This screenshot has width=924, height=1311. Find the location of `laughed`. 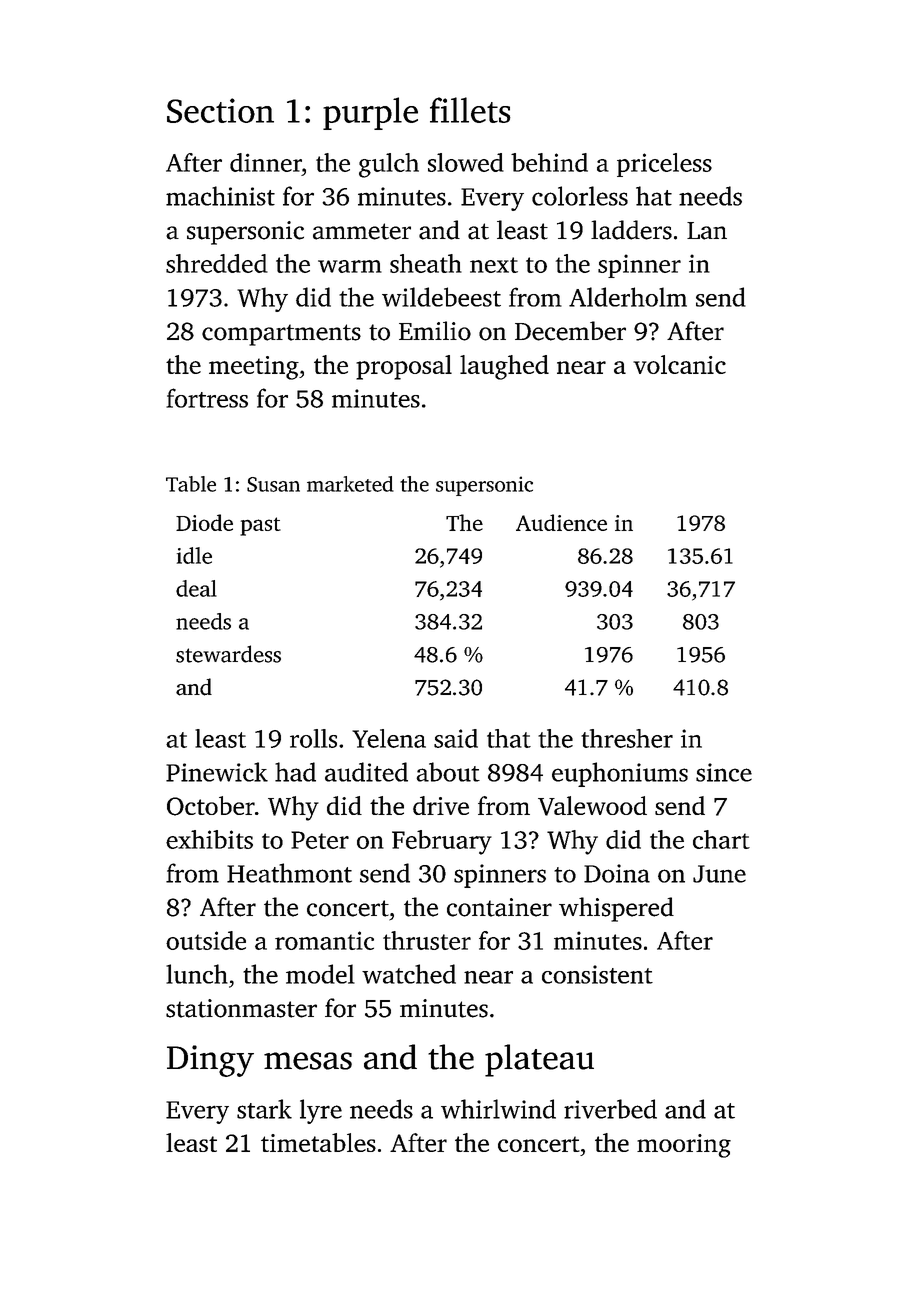

laughed is located at coordinates (504, 367).
